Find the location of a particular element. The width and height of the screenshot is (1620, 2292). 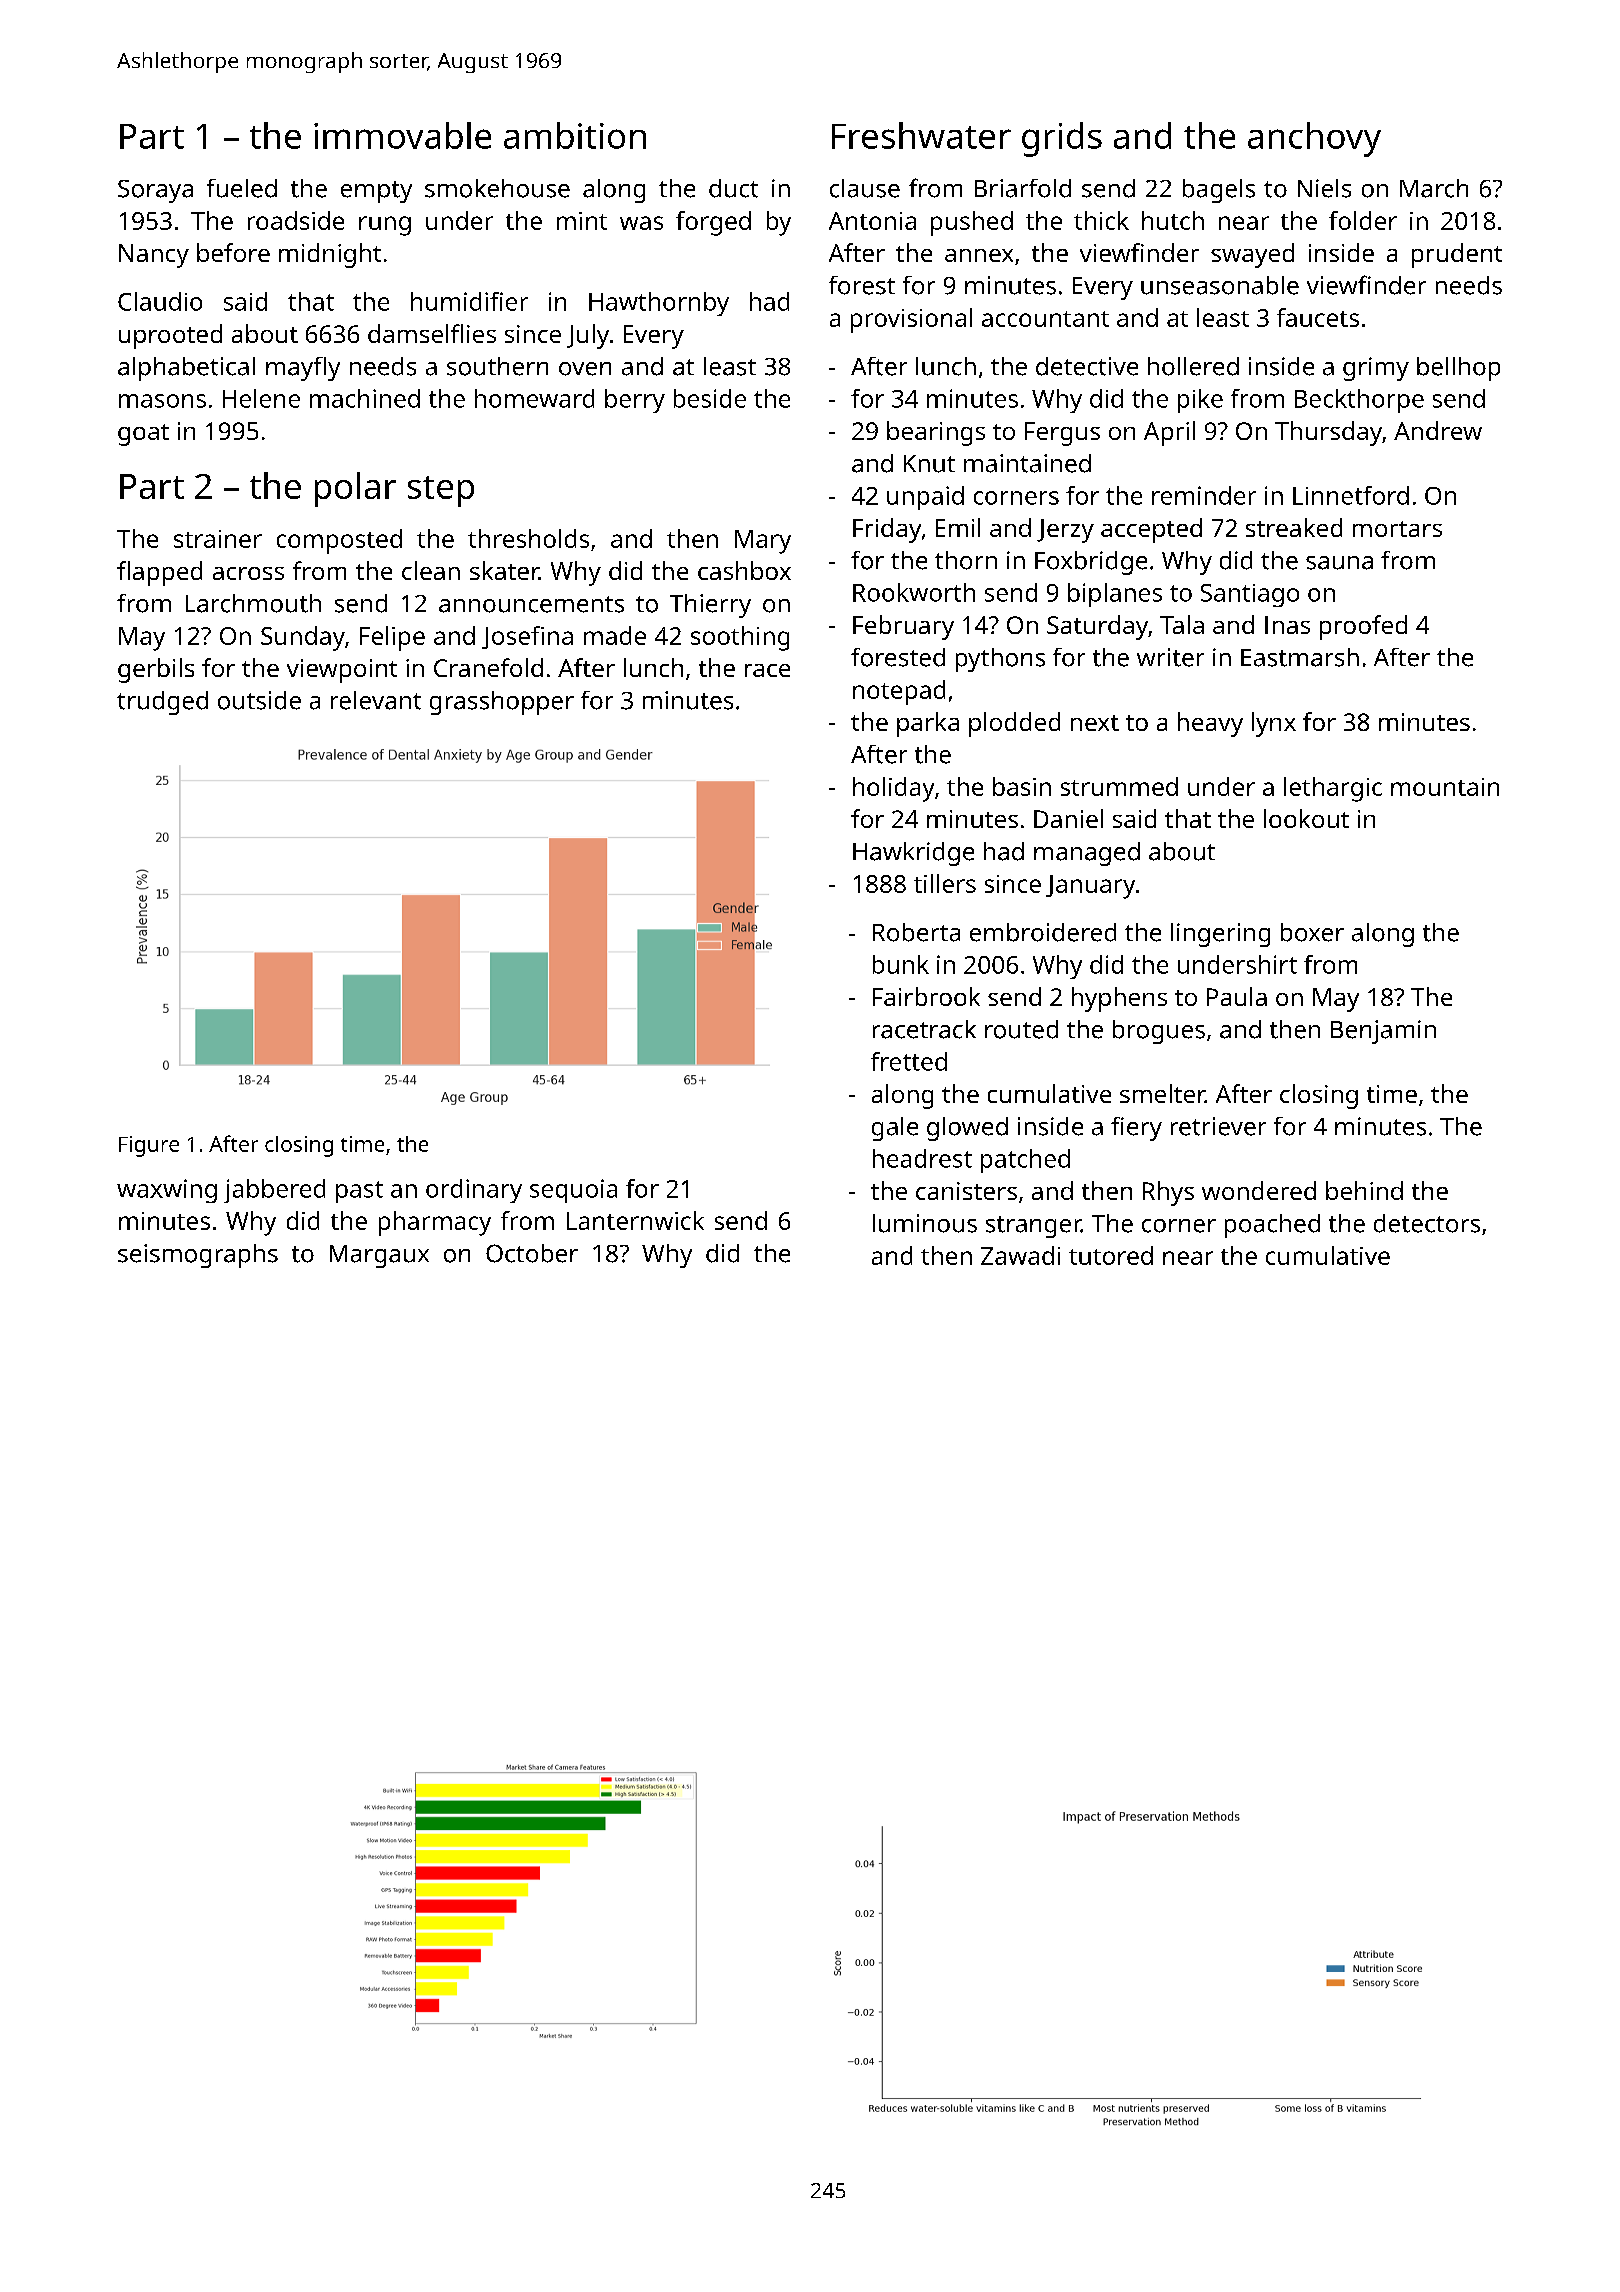

bunk is located at coordinates (901, 964).
